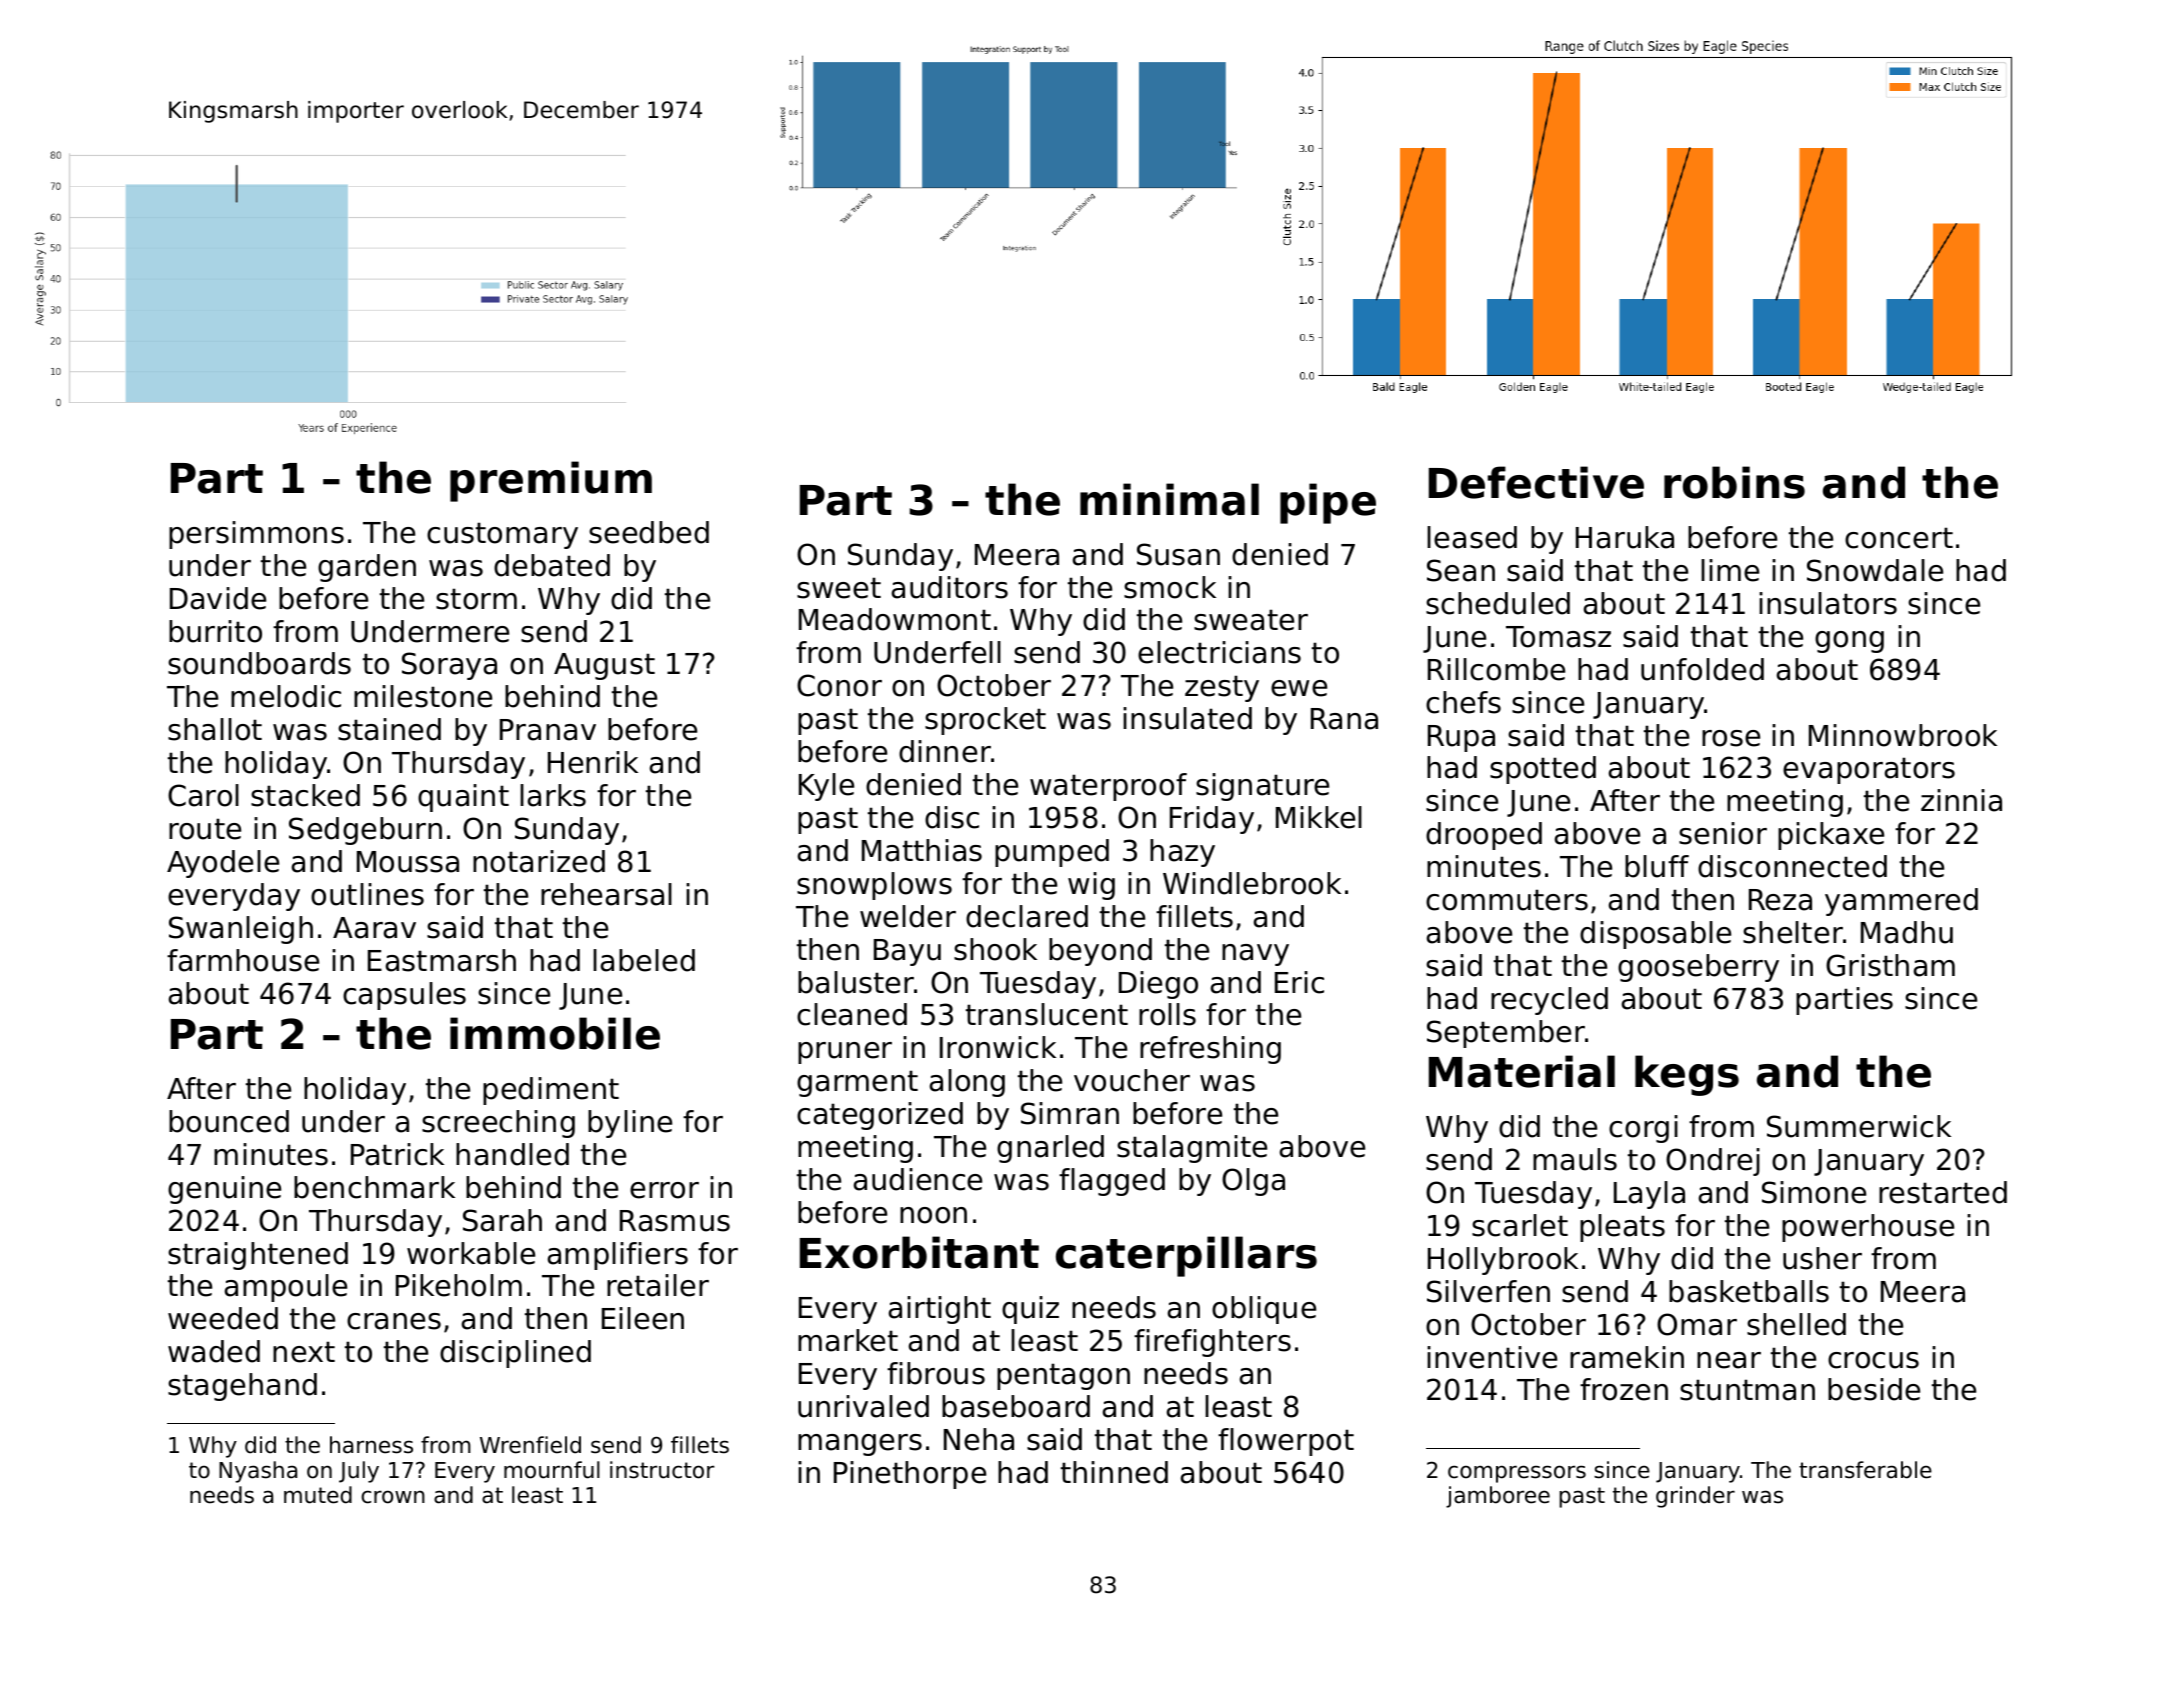 This screenshot has height=1683, width=2178. What do you see at coordinates (1178, 554) in the screenshot?
I see `Susan` at bounding box center [1178, 554].
